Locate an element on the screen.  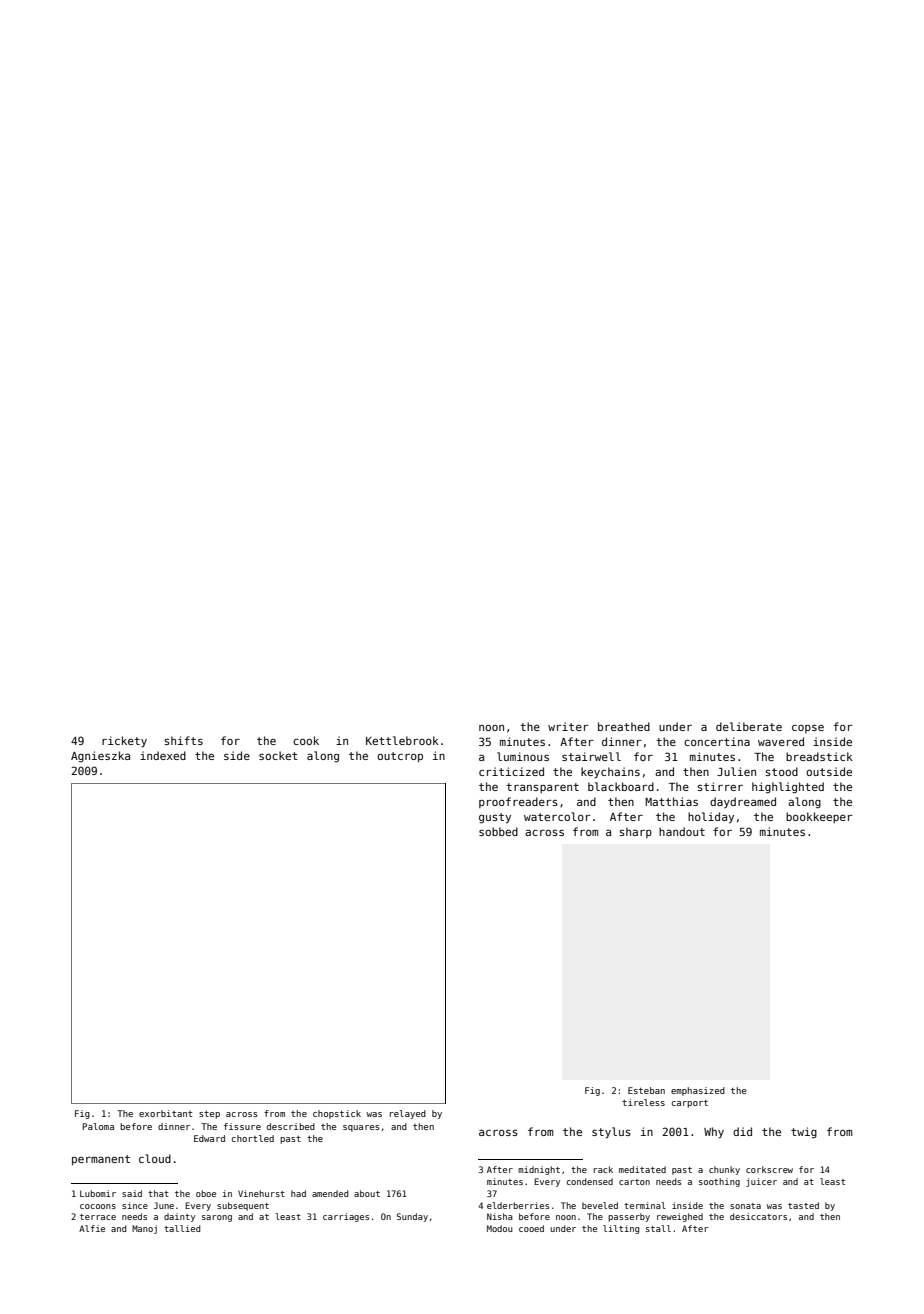
since is located at coordinates (135, 1205).
